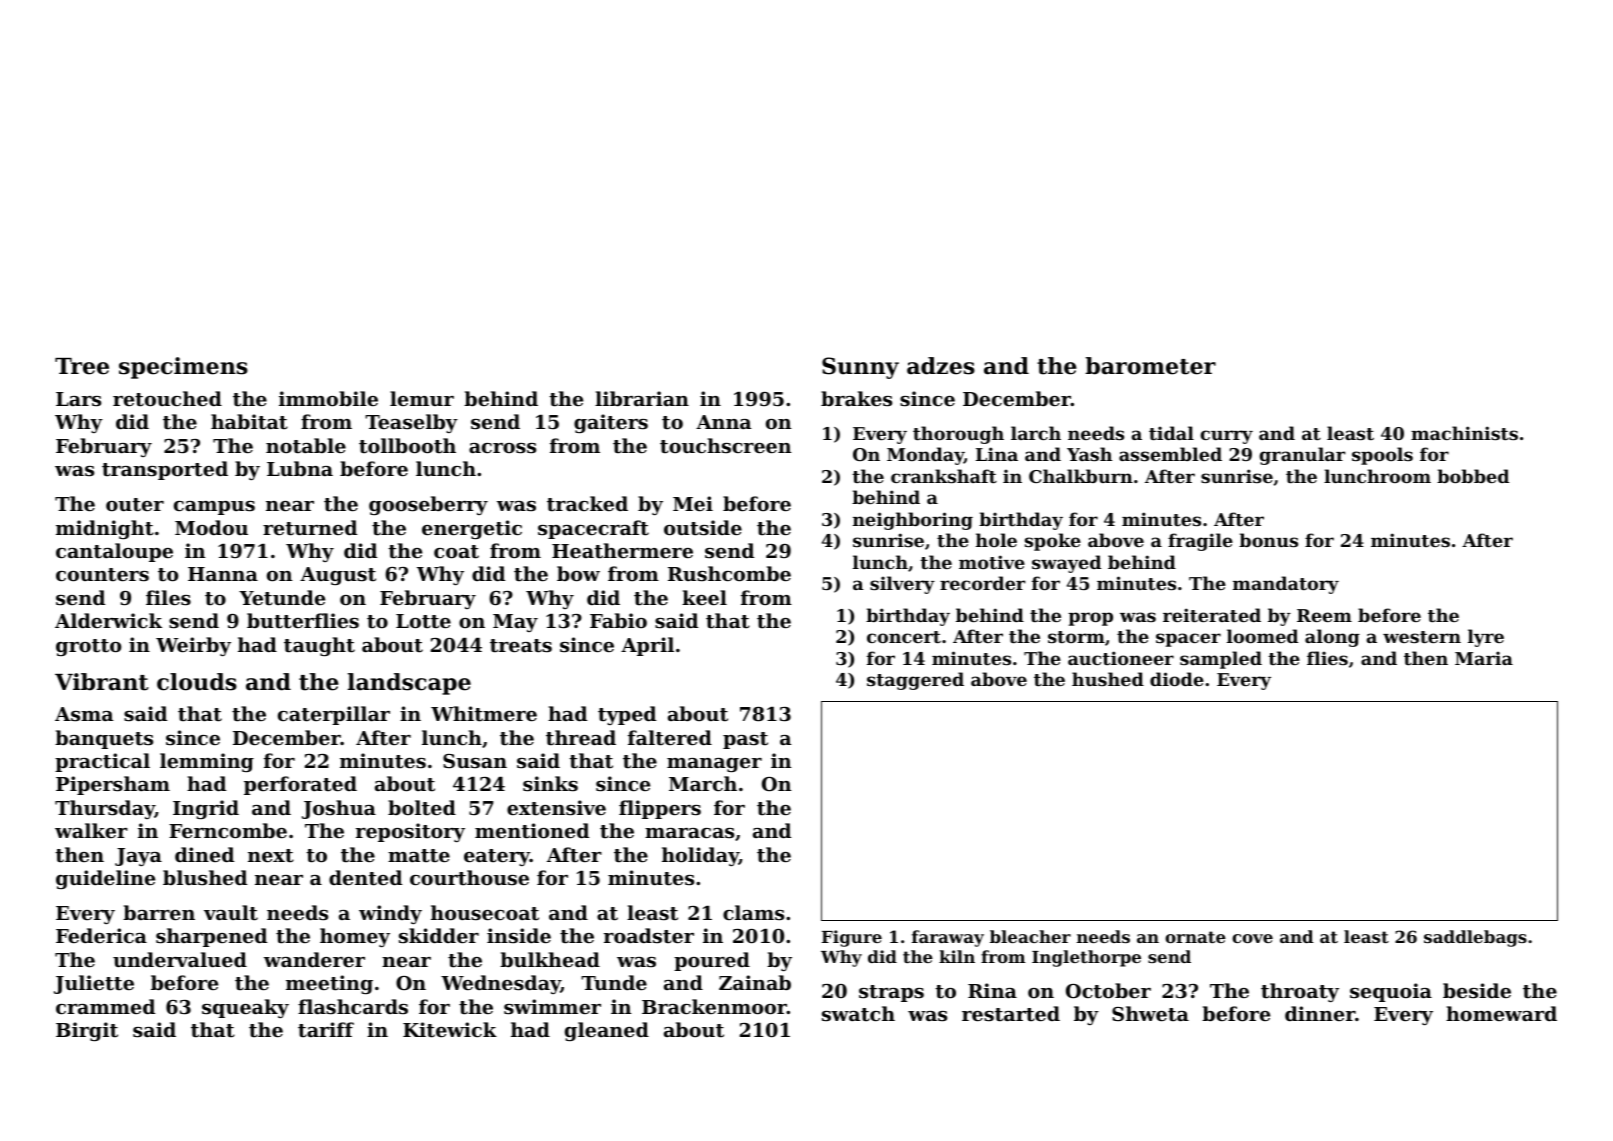 The width and height of the document is (1613, 1141). Describe the element at coordinates (82, 366) in the document. I see `Tree` at that location.
